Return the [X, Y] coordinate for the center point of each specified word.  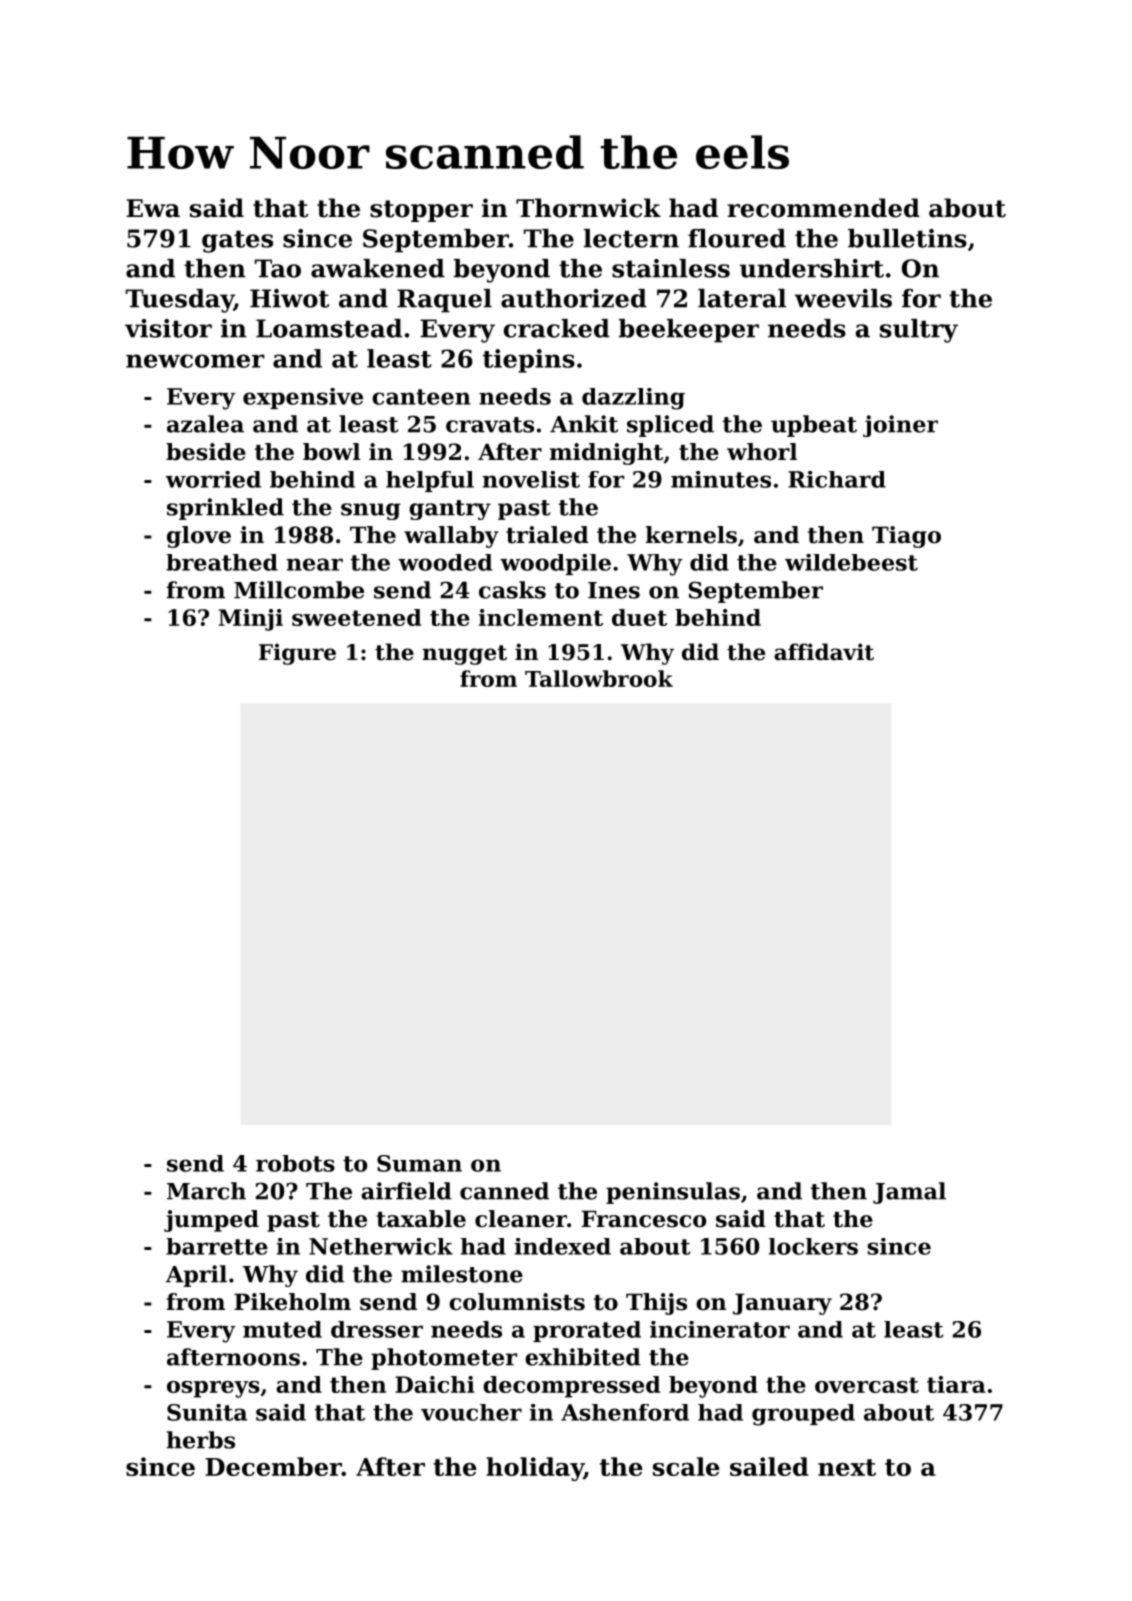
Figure [297, 654]
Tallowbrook [599, 678]
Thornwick [588, 208]
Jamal [909, 1193]
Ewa [153, 208]
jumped [211, 1221]
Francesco [644, 1219]
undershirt [812, 268]
